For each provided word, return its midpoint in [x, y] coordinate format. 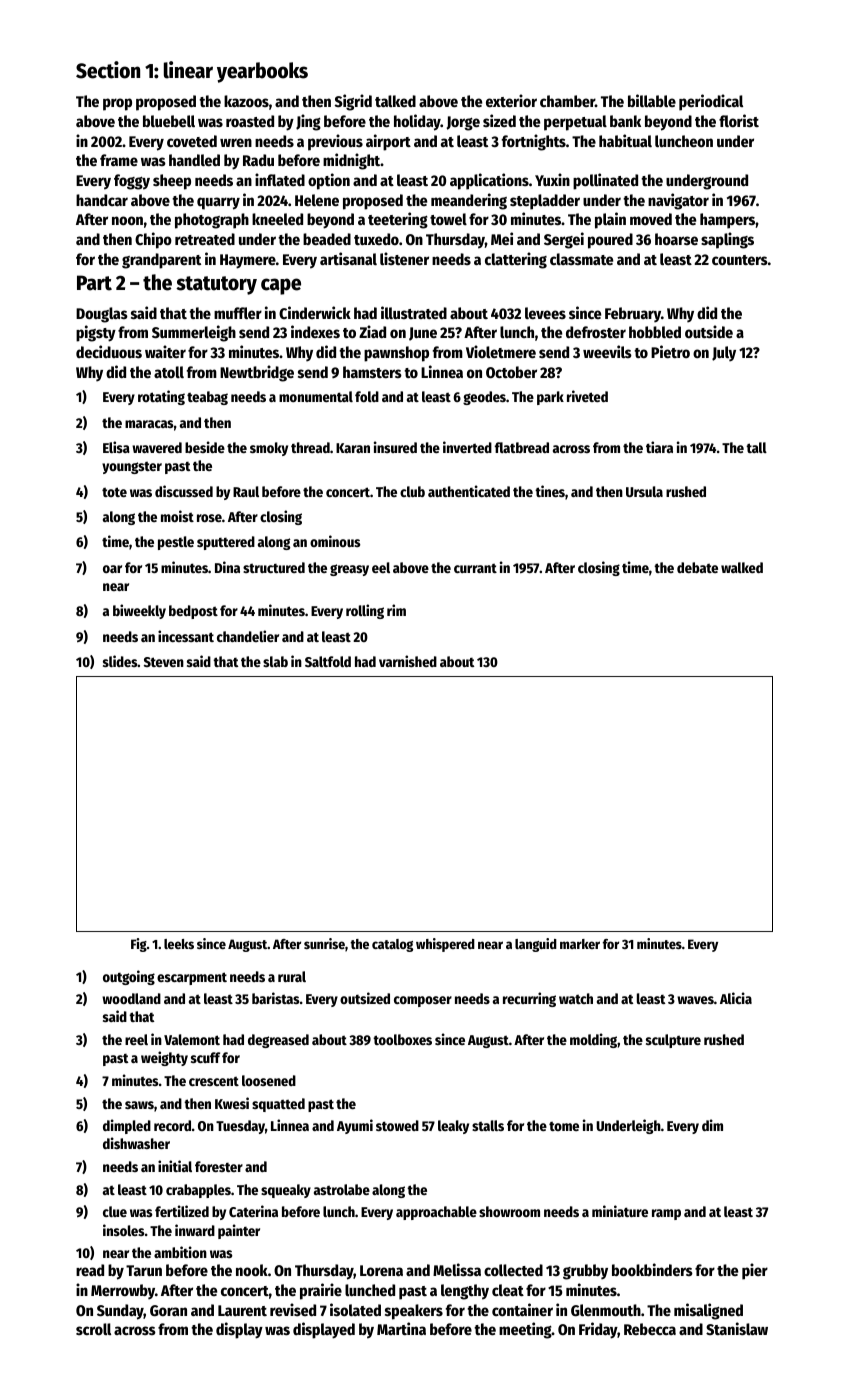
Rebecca [650, 1329]
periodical [711, 102]
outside [709, 331]
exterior [511, 100]
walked [742, 567]
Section [108, 70]
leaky [453, 1127]
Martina [401, 1328]
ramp [666, 1214]
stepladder [545, 202]
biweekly [139, 611]
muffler [238, 313]
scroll [93, 1329]
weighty [164, 1058]
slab [275, 661]
